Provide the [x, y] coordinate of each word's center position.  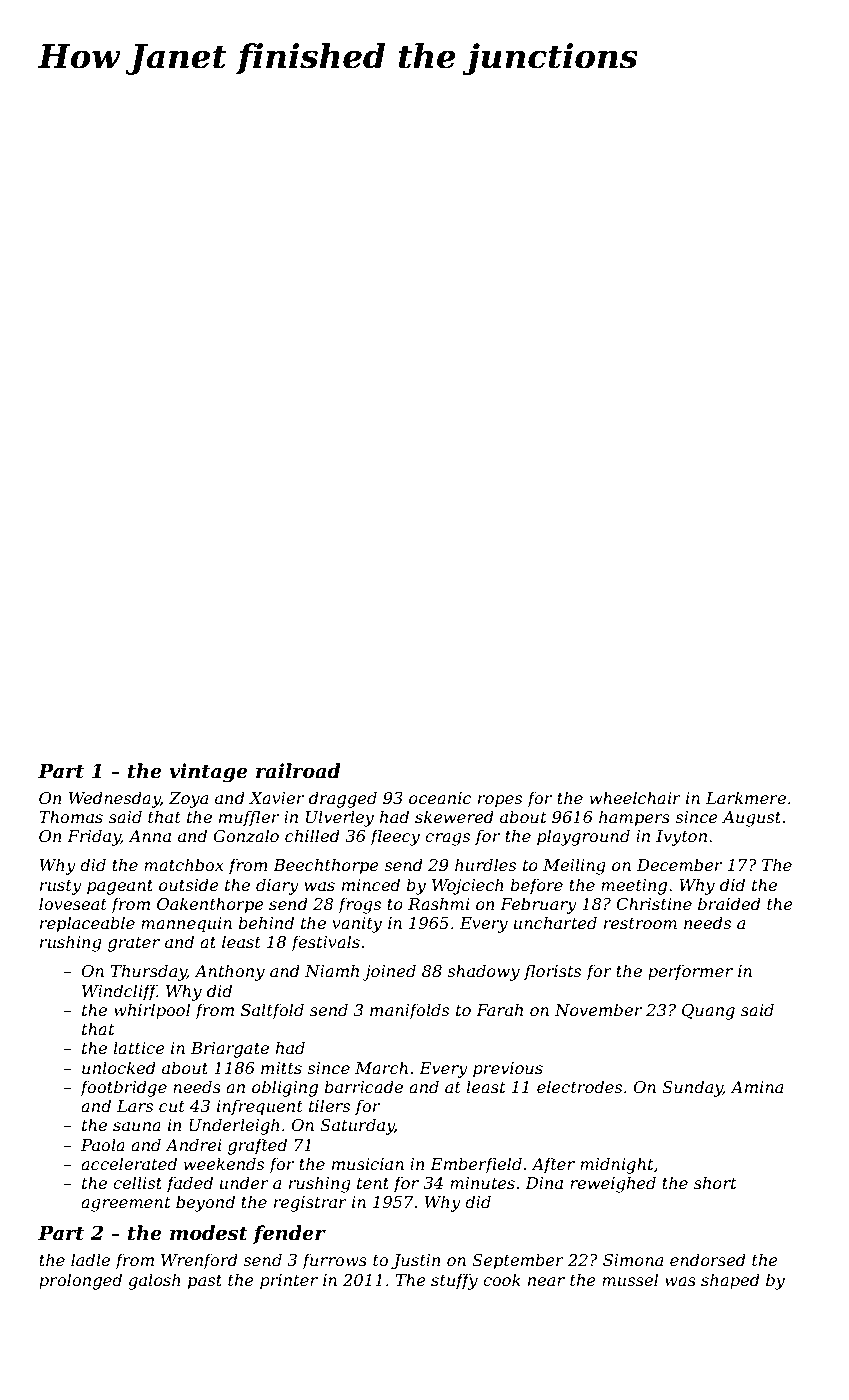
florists [552, 972]
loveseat [73, 903]
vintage [208, 773]
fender [289, 1234]
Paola [103, 1144]
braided [729, 903]
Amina [756, 1087]
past [205, 1282]
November [598, 1009]
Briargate [230, 1050]
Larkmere [746, 797]
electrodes [579, 1086]
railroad [298, 771]
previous [508, 1070]
